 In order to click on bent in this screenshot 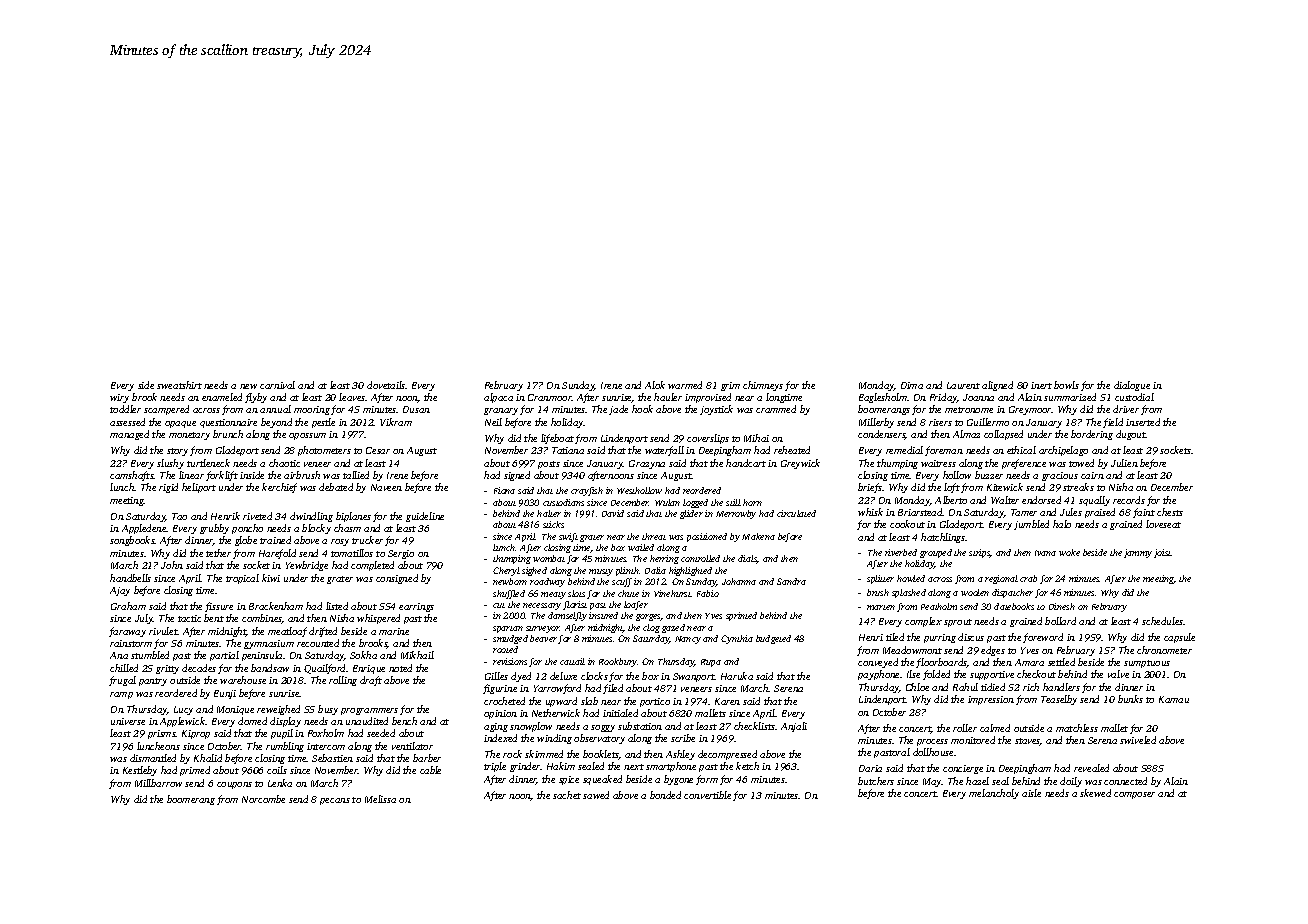, I will do `click(214, 618)`.
